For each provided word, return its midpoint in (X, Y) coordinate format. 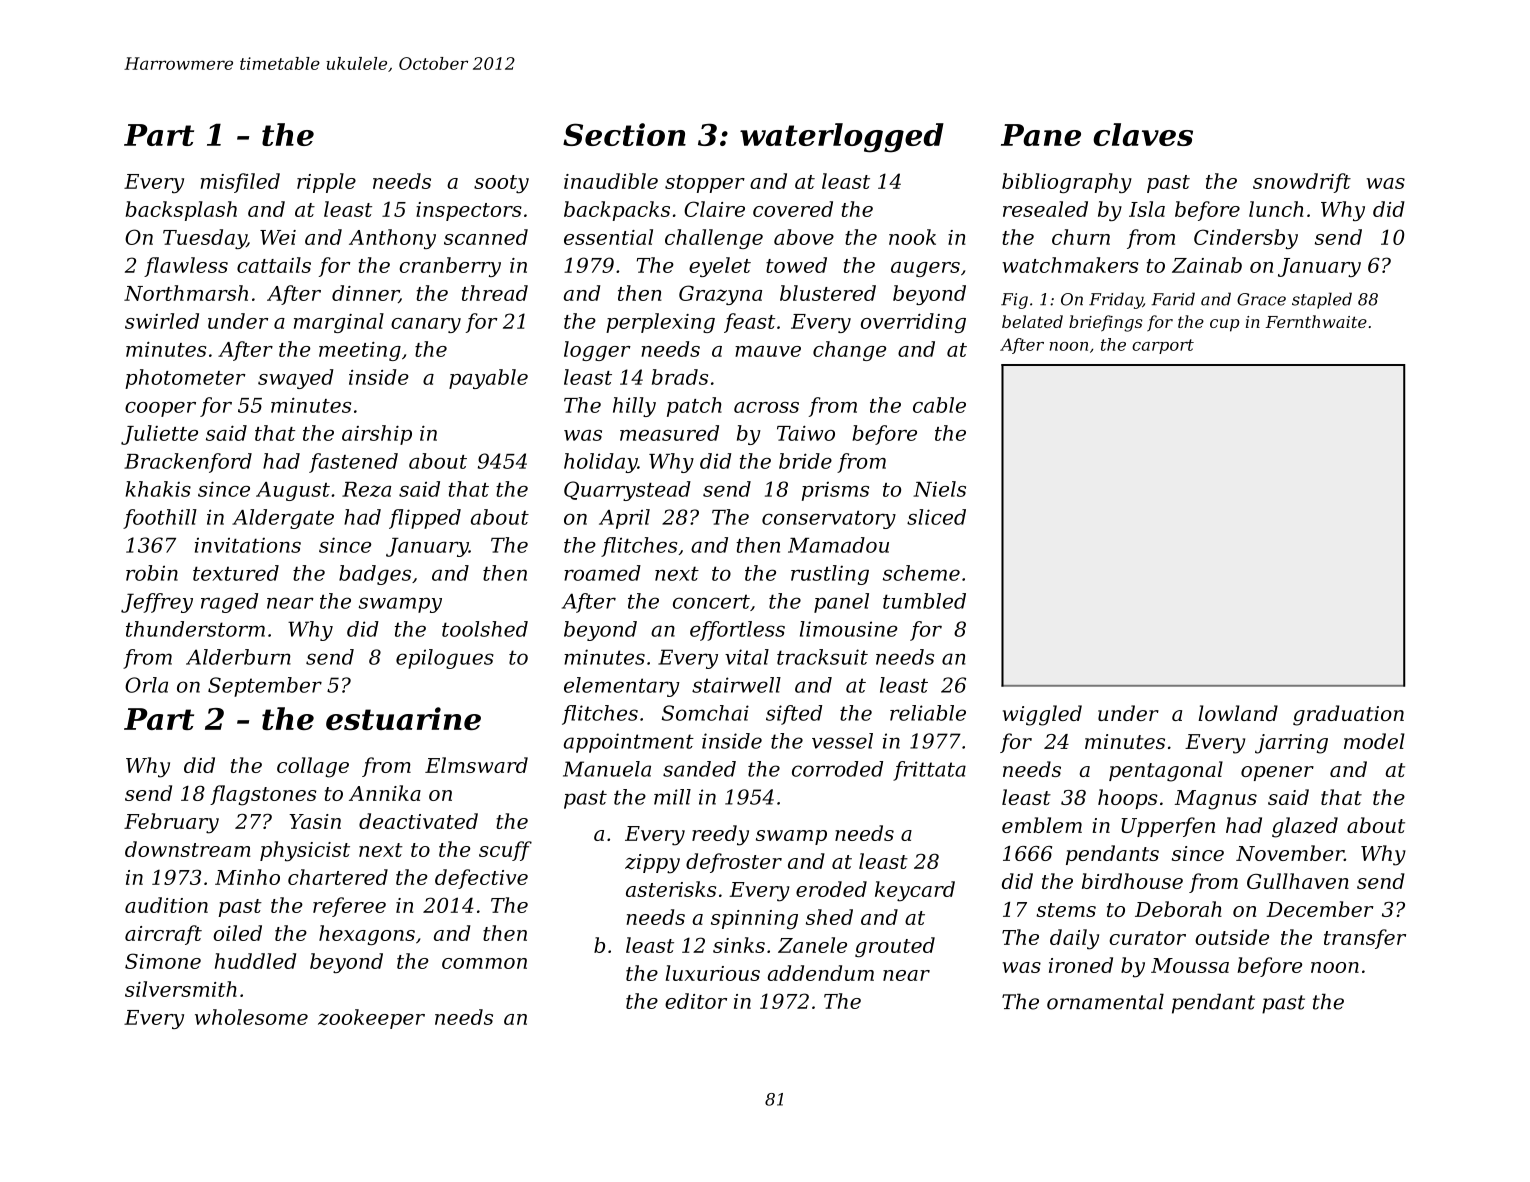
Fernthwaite (1316, 321)
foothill (160, 519)
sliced (936, 517)
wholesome (251, 1017)
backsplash (181, 211)
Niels (939, 489)
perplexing (660, 323)
